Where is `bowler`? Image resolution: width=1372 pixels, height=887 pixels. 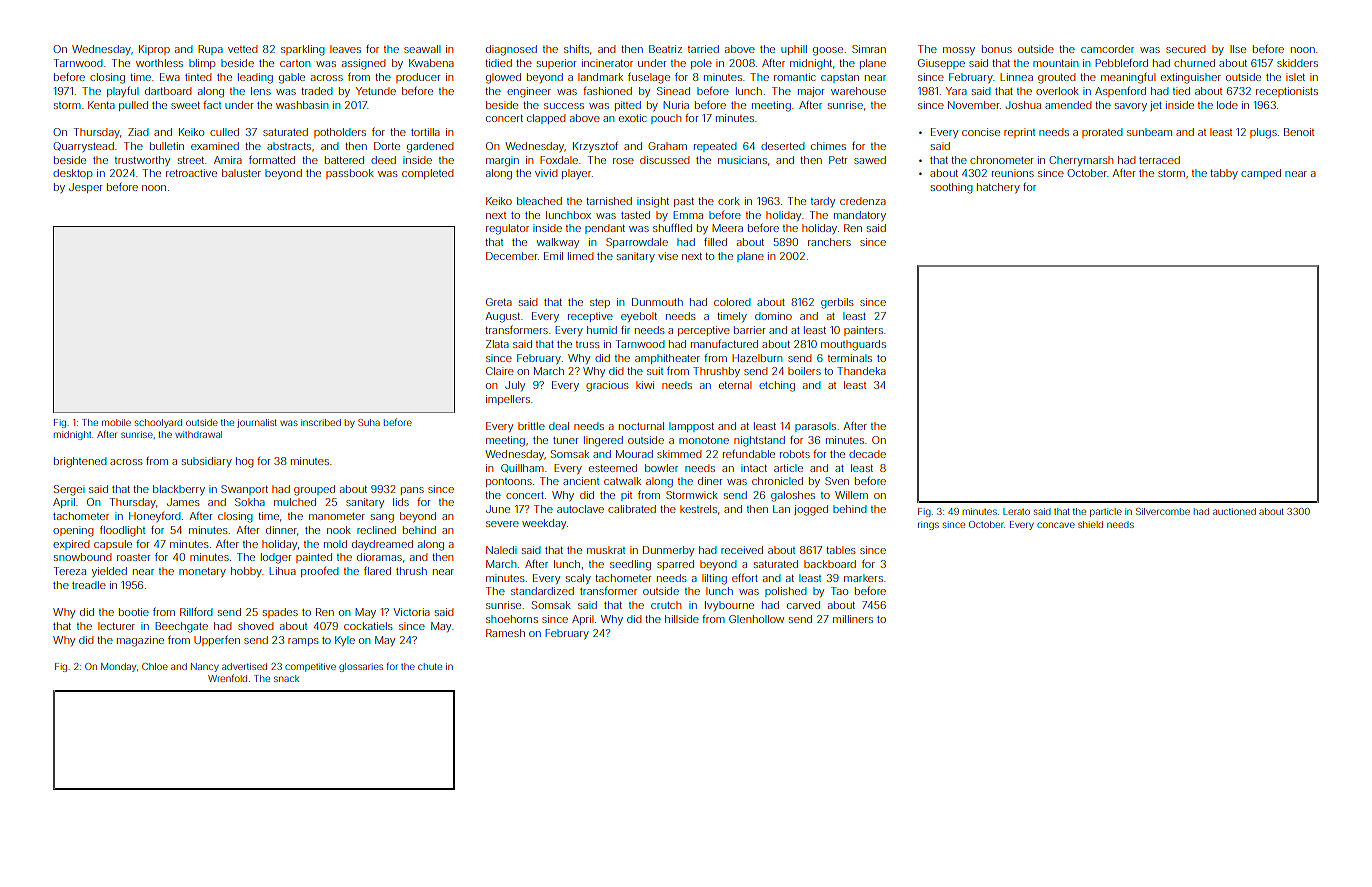 bowler is located at coordinates (661, 468).
